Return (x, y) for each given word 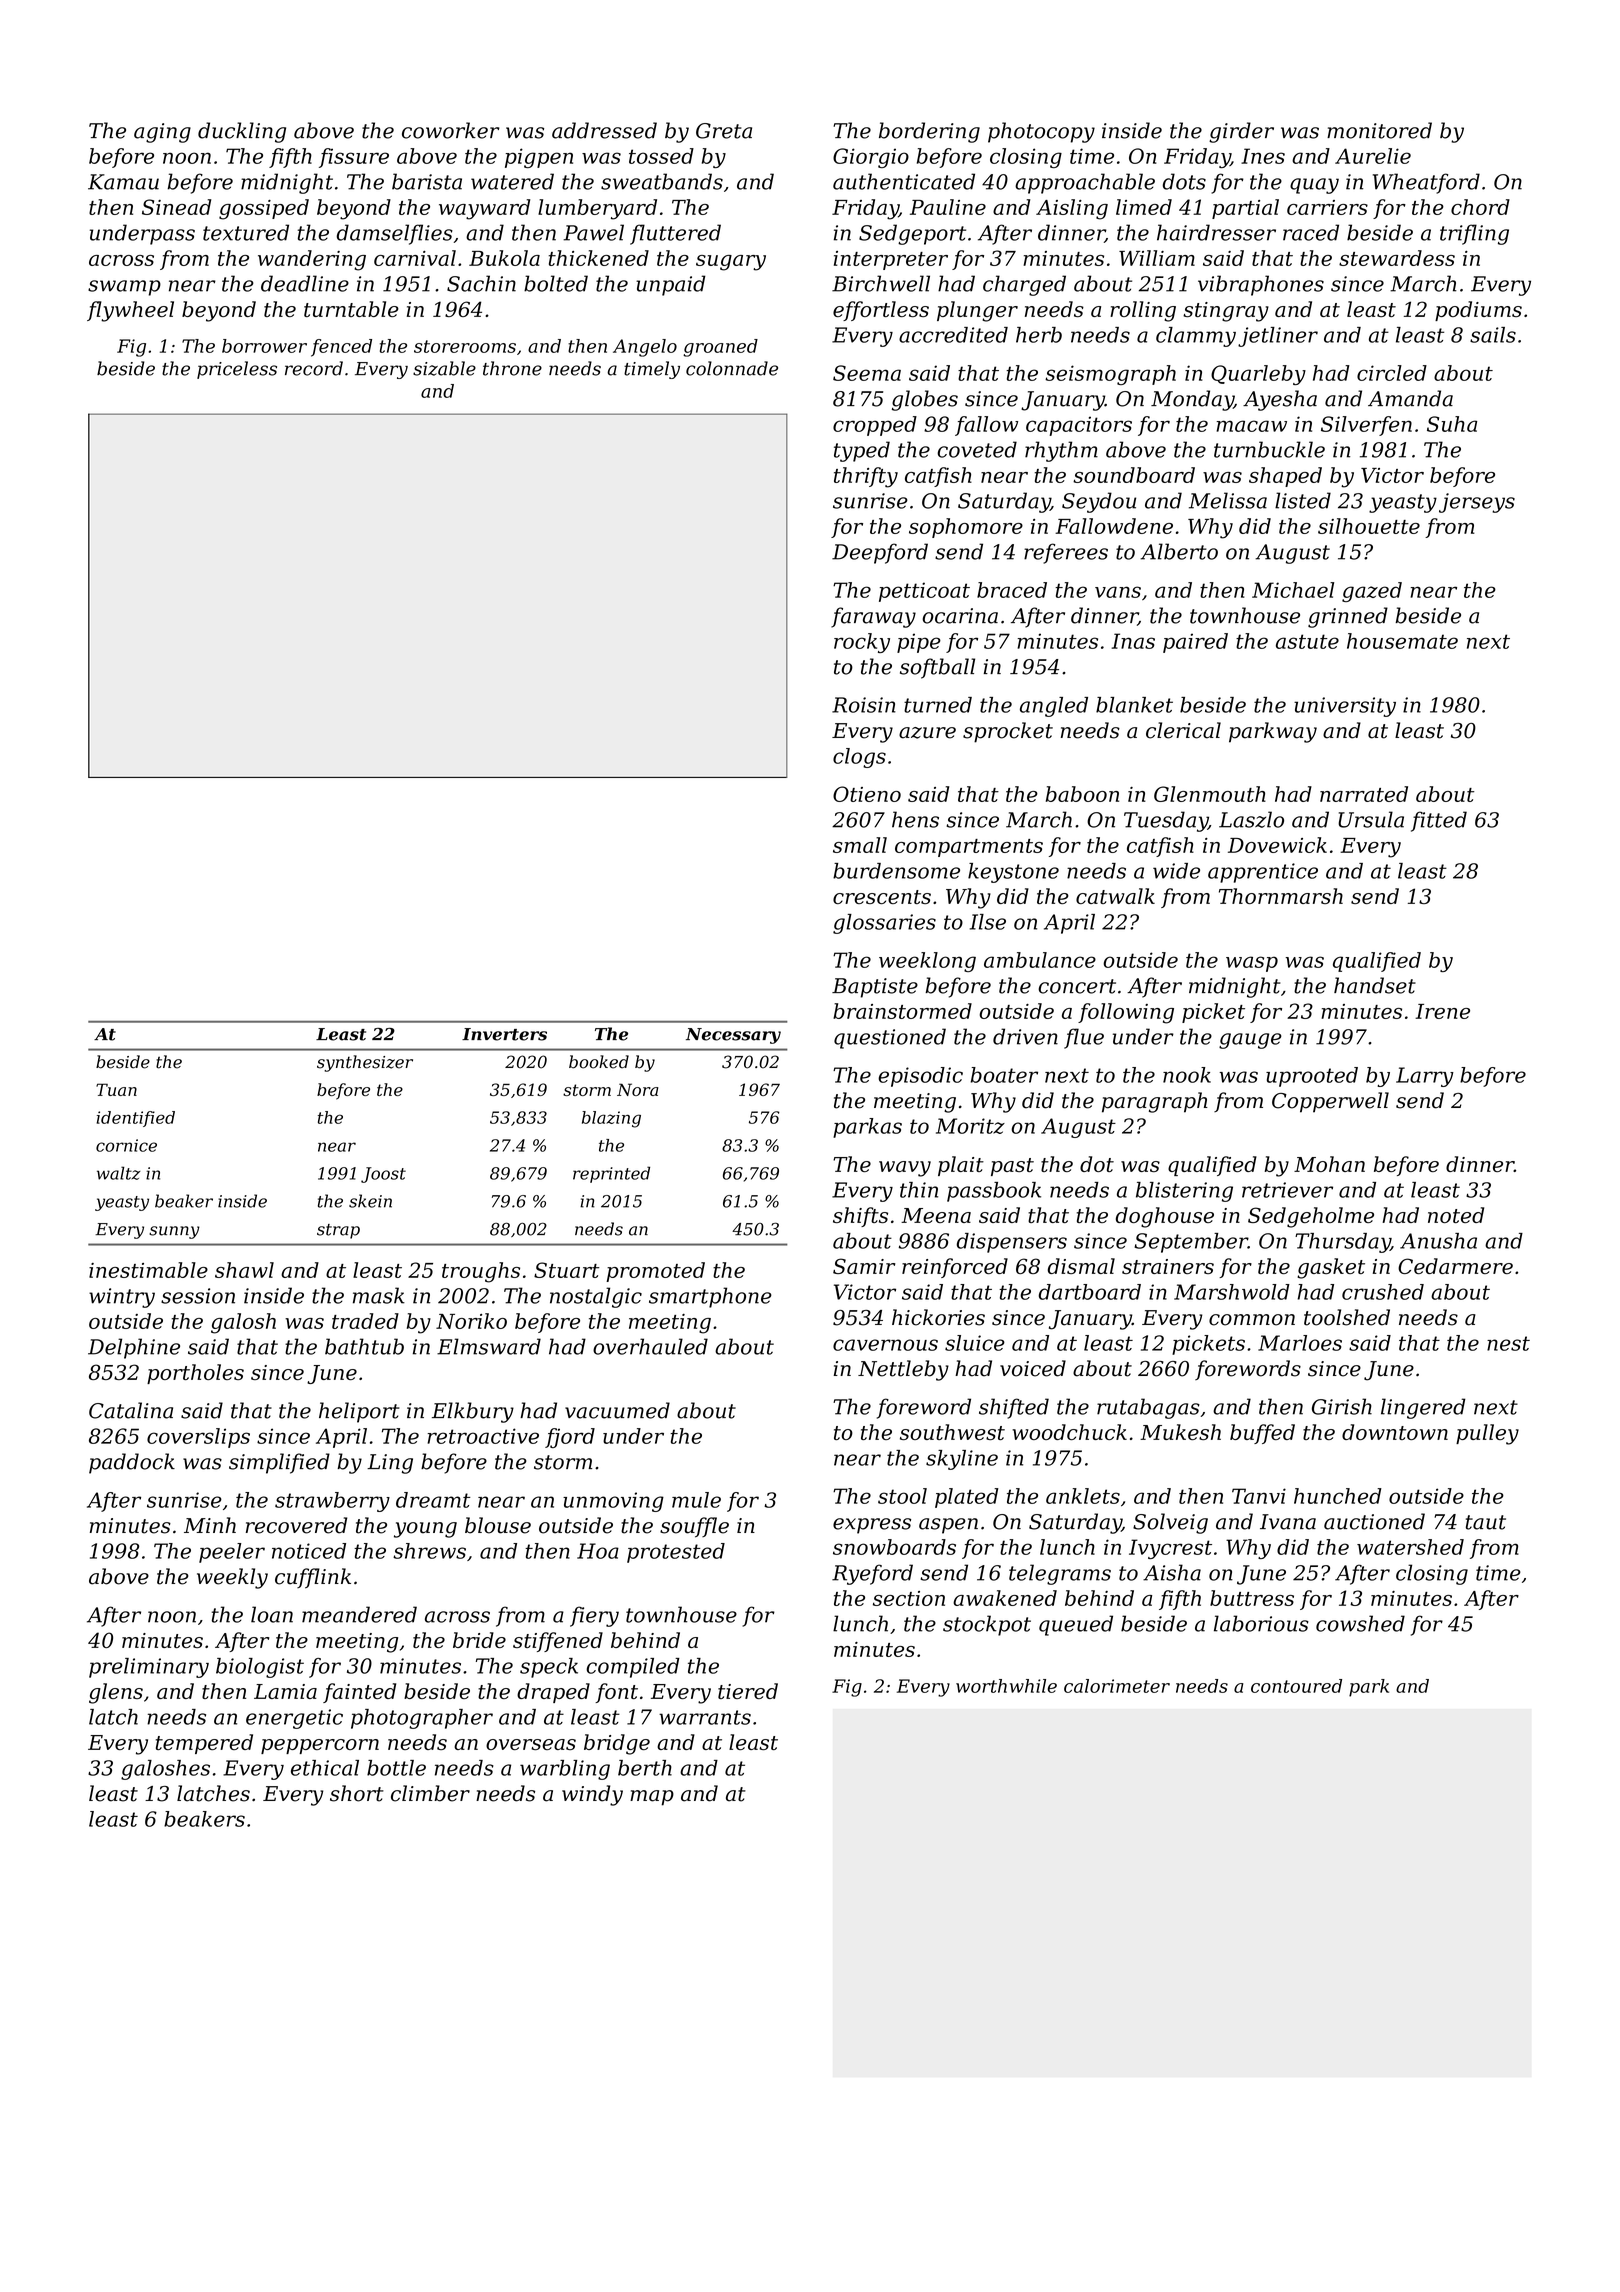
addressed (604, 130)
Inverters (504, 1034)
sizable (444, 368)
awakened (1005, 1598)
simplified (279, 1463)
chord (1480, 207)
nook (1187, 1075)
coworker (451, 130)
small (860, 845)
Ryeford (872, 1574)
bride (479, 1640)
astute (1307, 641)
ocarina (960, 616)
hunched (1338, 1496)
